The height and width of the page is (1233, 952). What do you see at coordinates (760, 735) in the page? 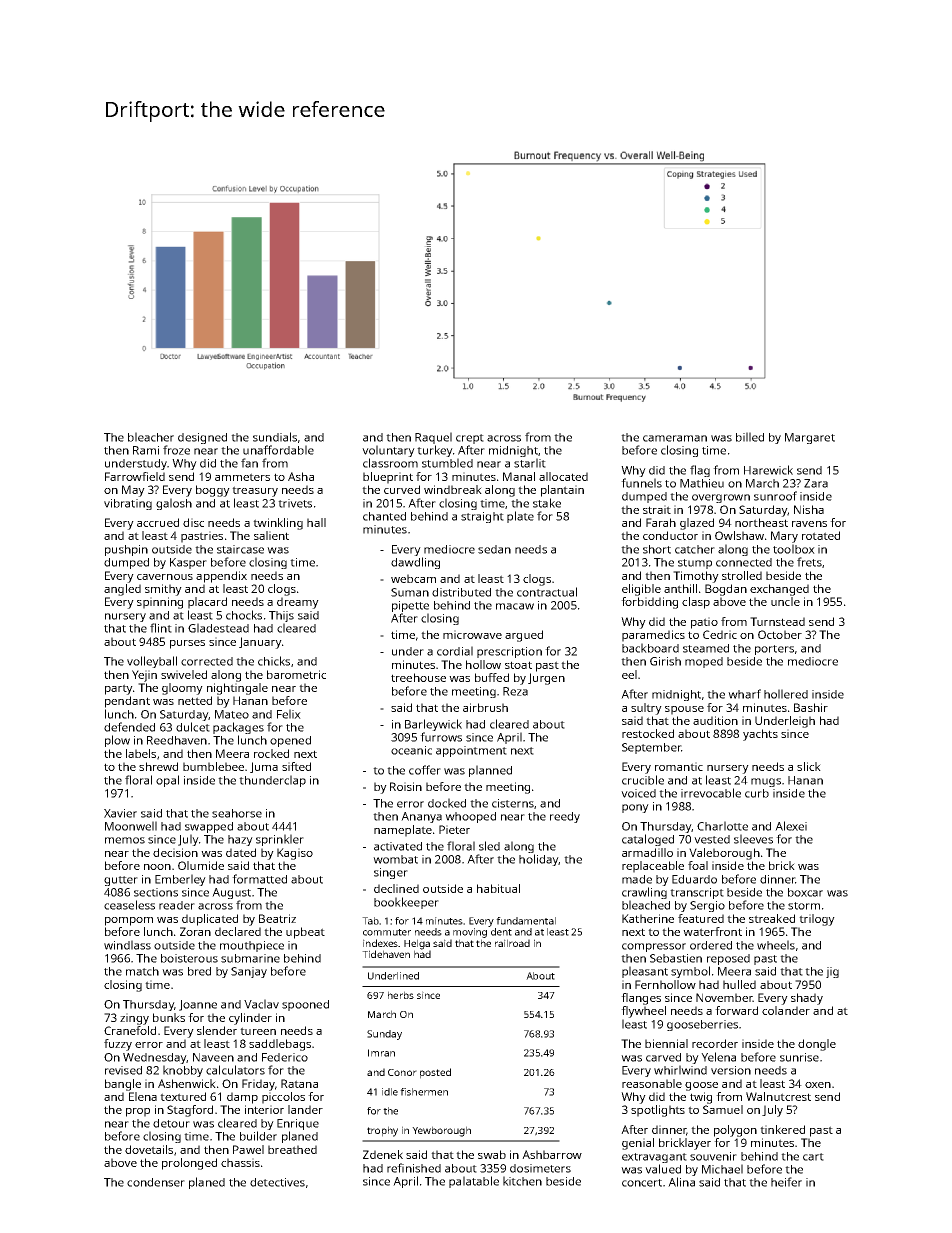
I see `yachts` at bounding box center [760, 735].
